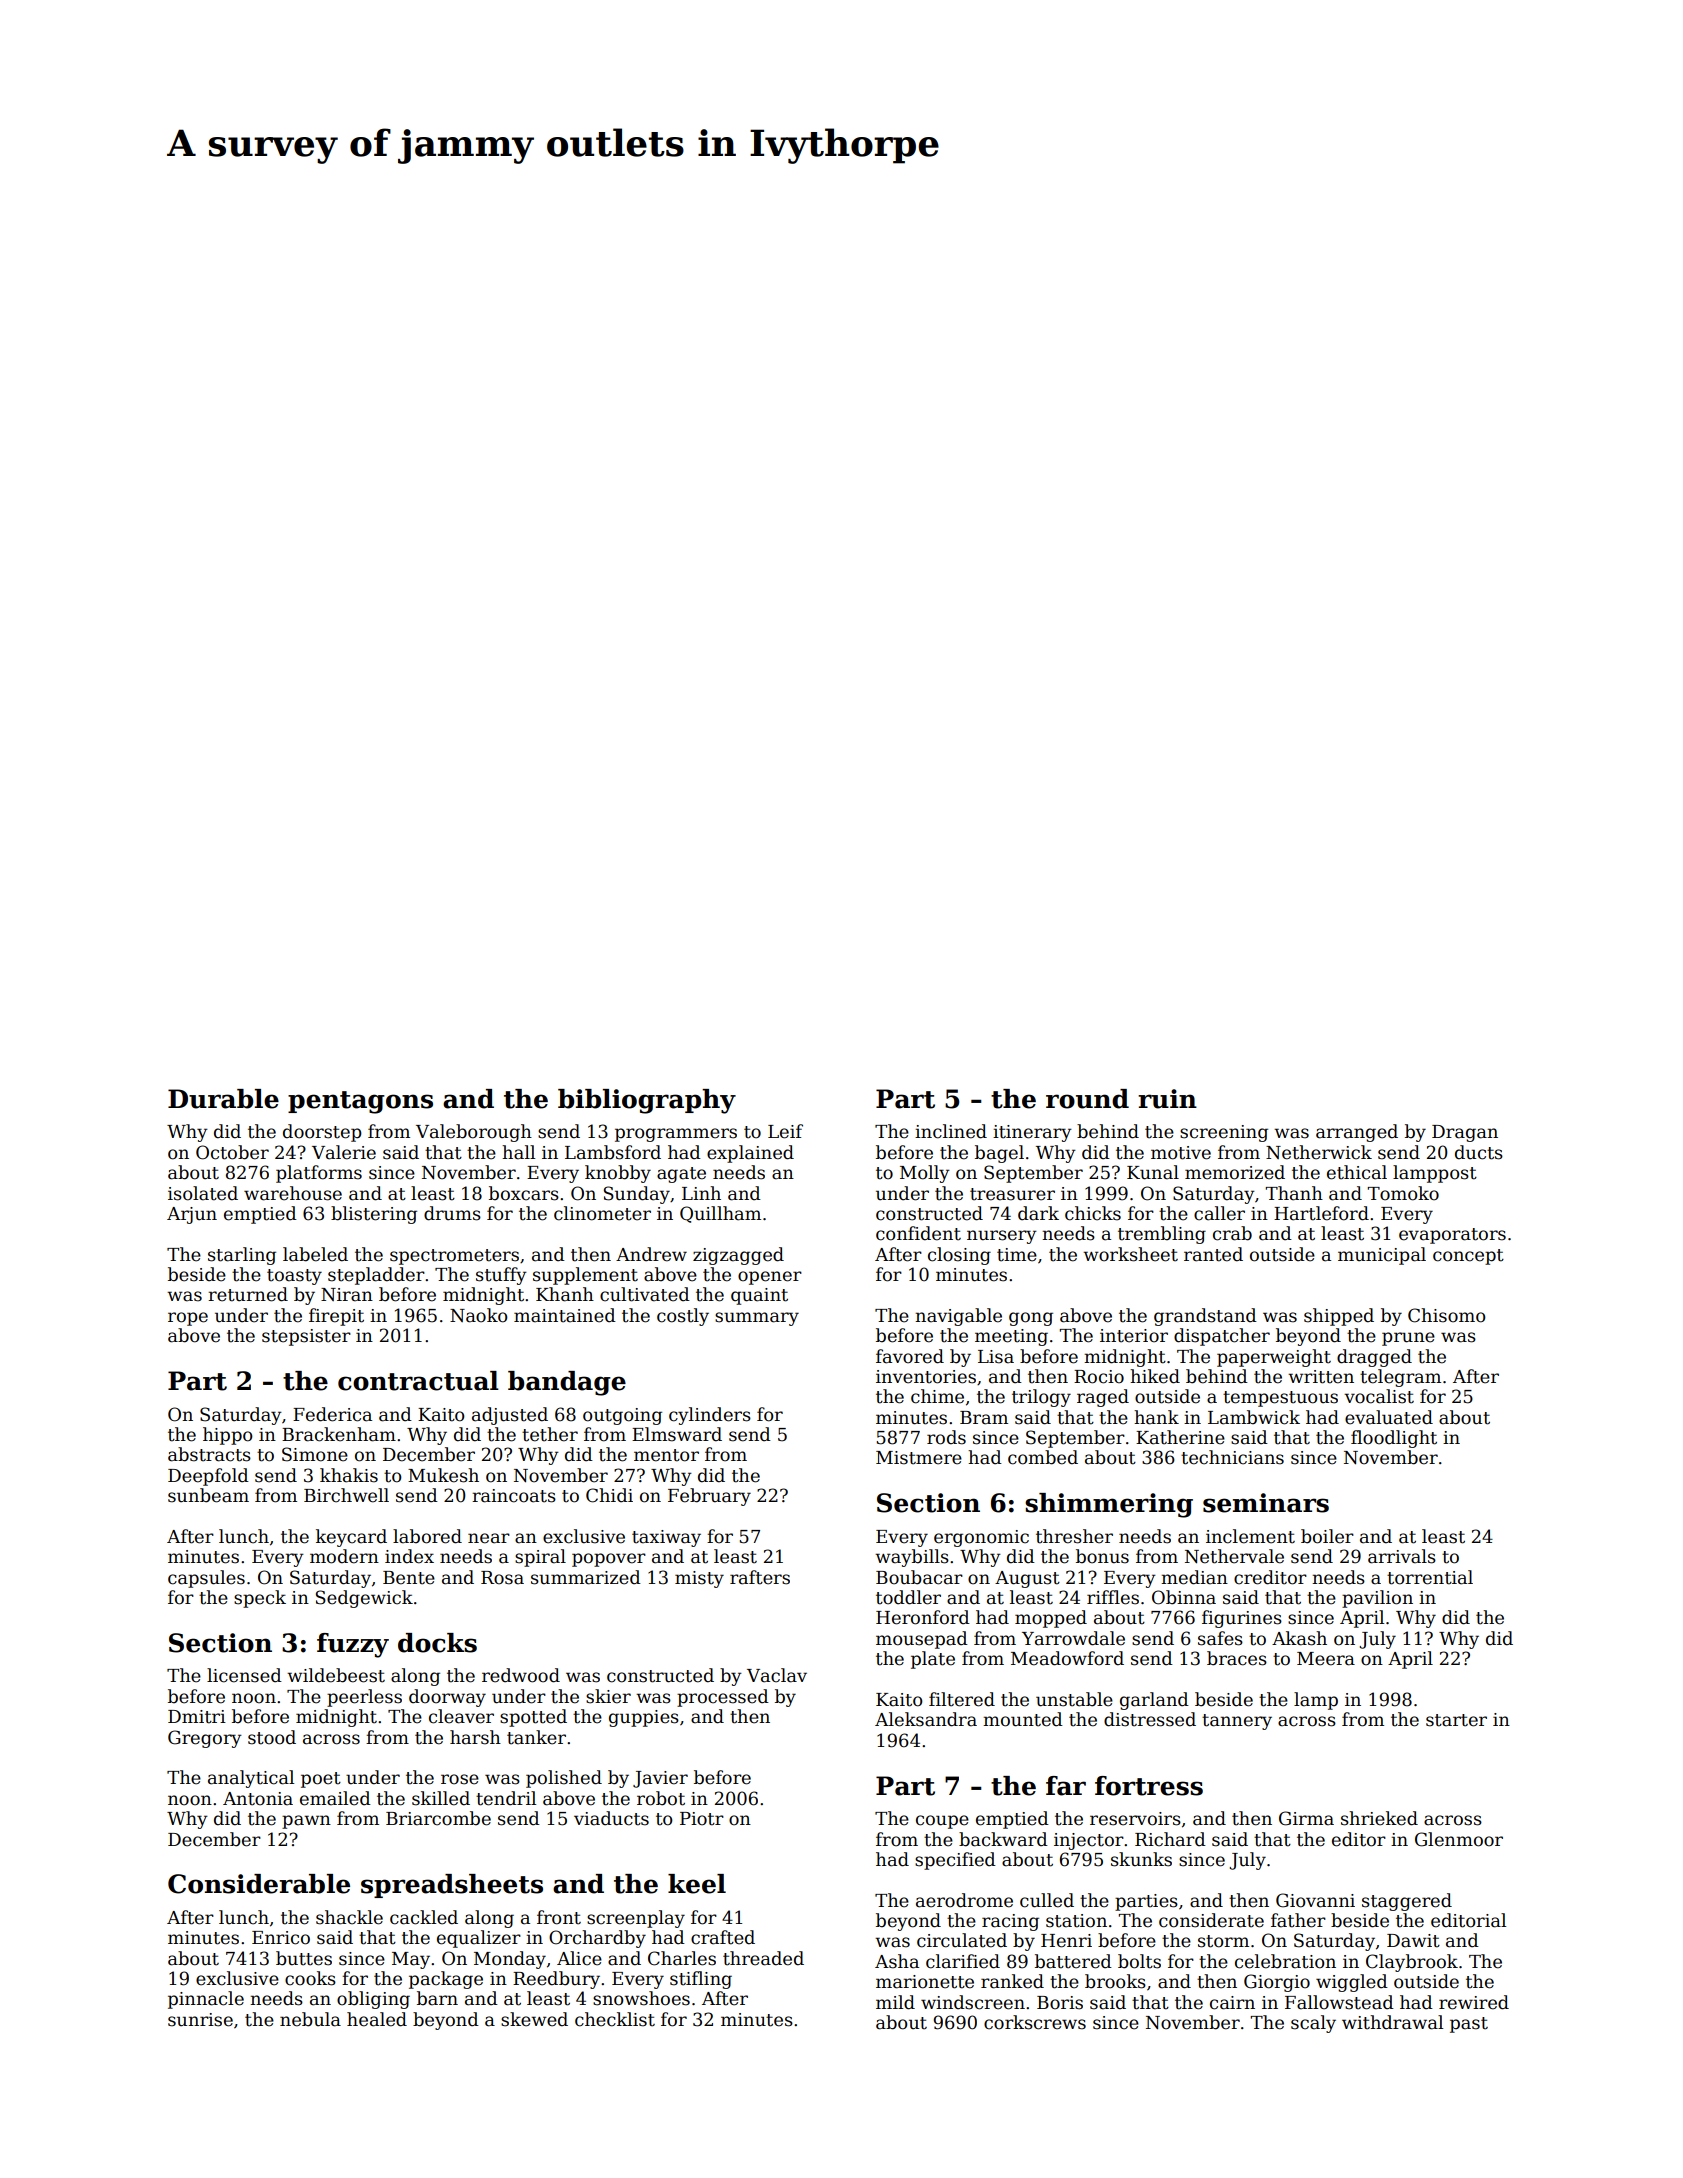 The height and width of the document is (2178, 1683). What do you see at coordinates (647, 1101) in the document?
I see `bibliography` at bounding box center [647, 1101].
